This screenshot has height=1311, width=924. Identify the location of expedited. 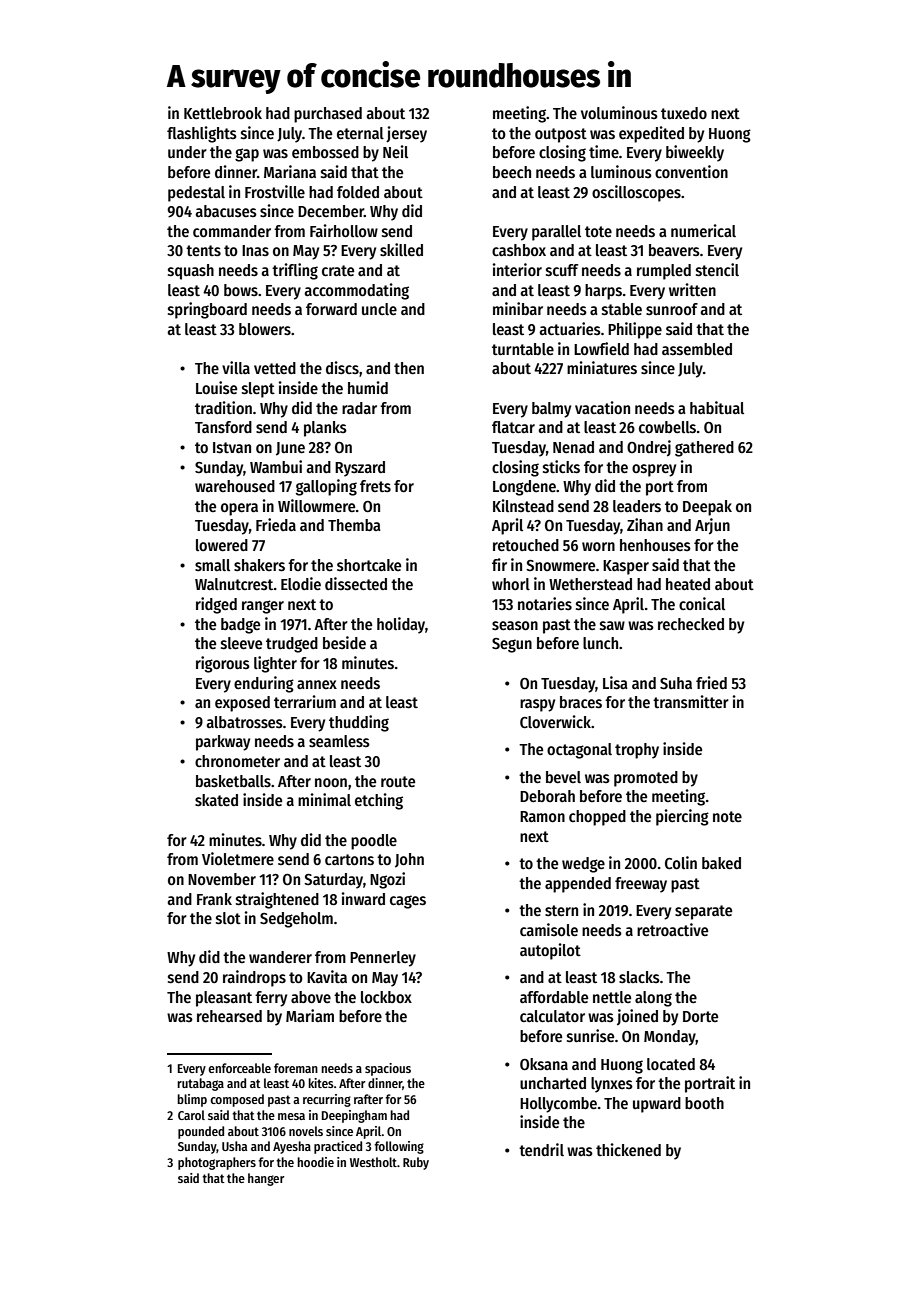
(651, 134).
